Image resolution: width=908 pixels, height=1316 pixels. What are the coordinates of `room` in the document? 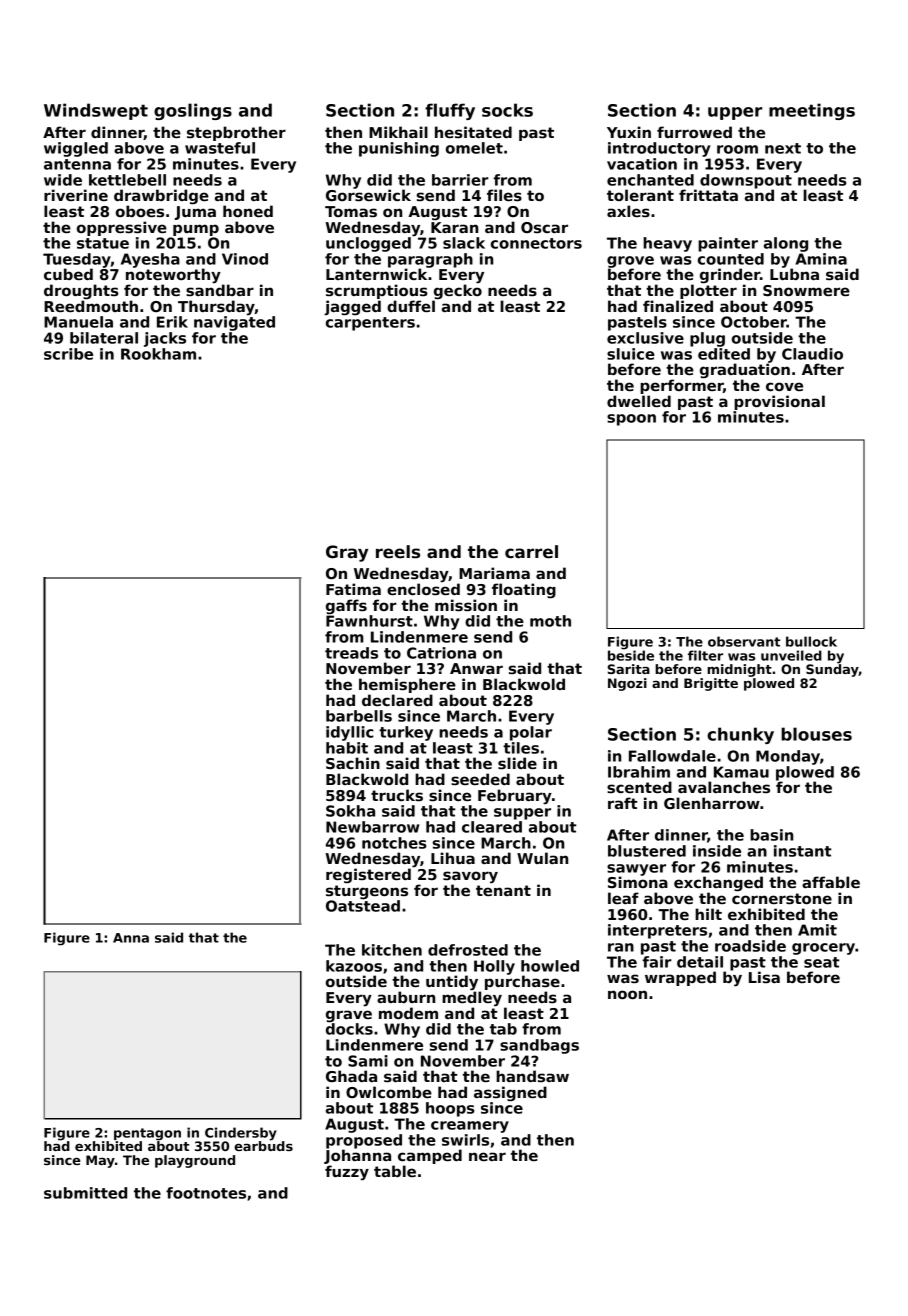 It's located at (737, 149).
